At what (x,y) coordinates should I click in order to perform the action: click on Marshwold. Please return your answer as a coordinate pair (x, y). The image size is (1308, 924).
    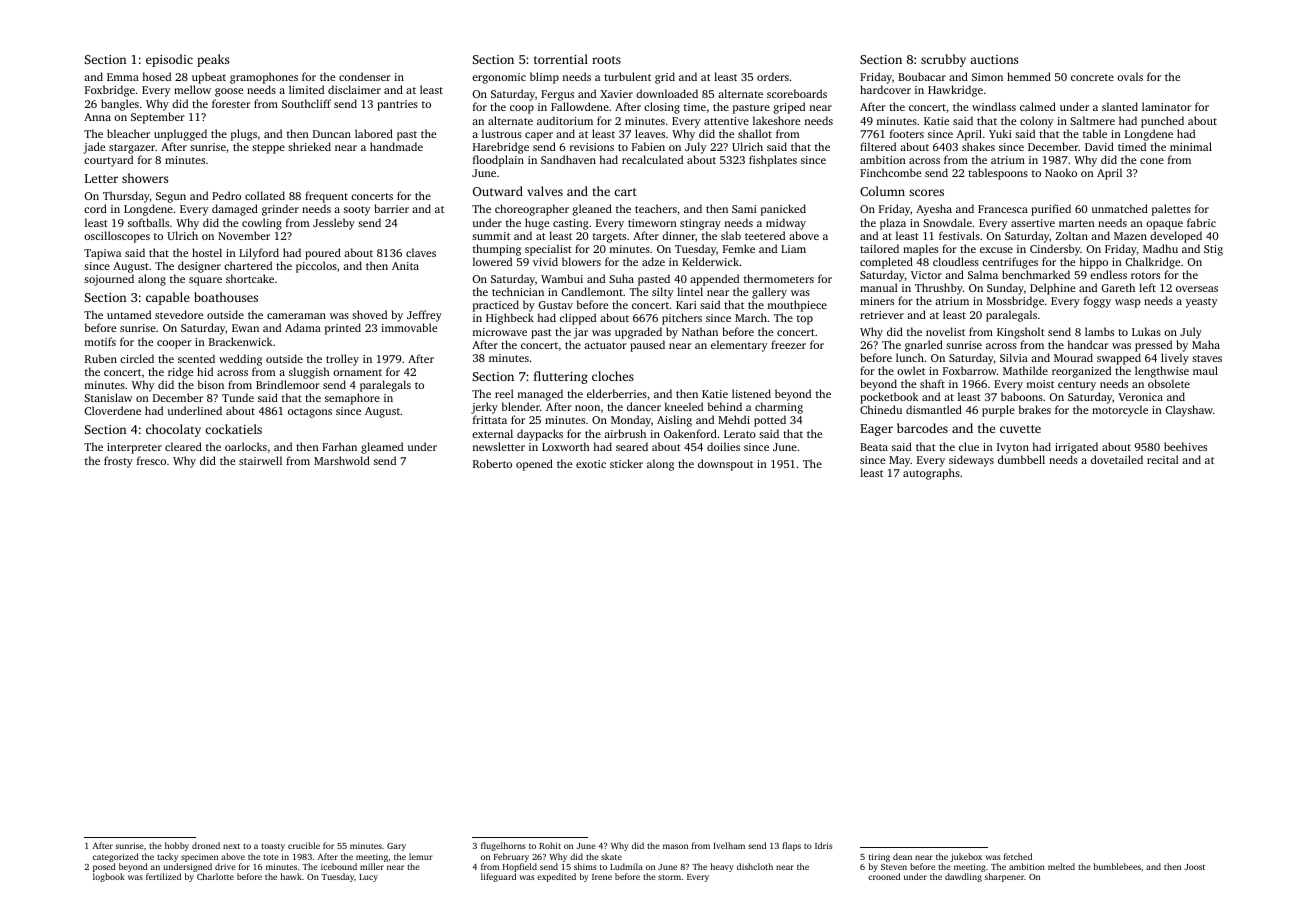
    Looking at the image, I should click on (342, 460).
